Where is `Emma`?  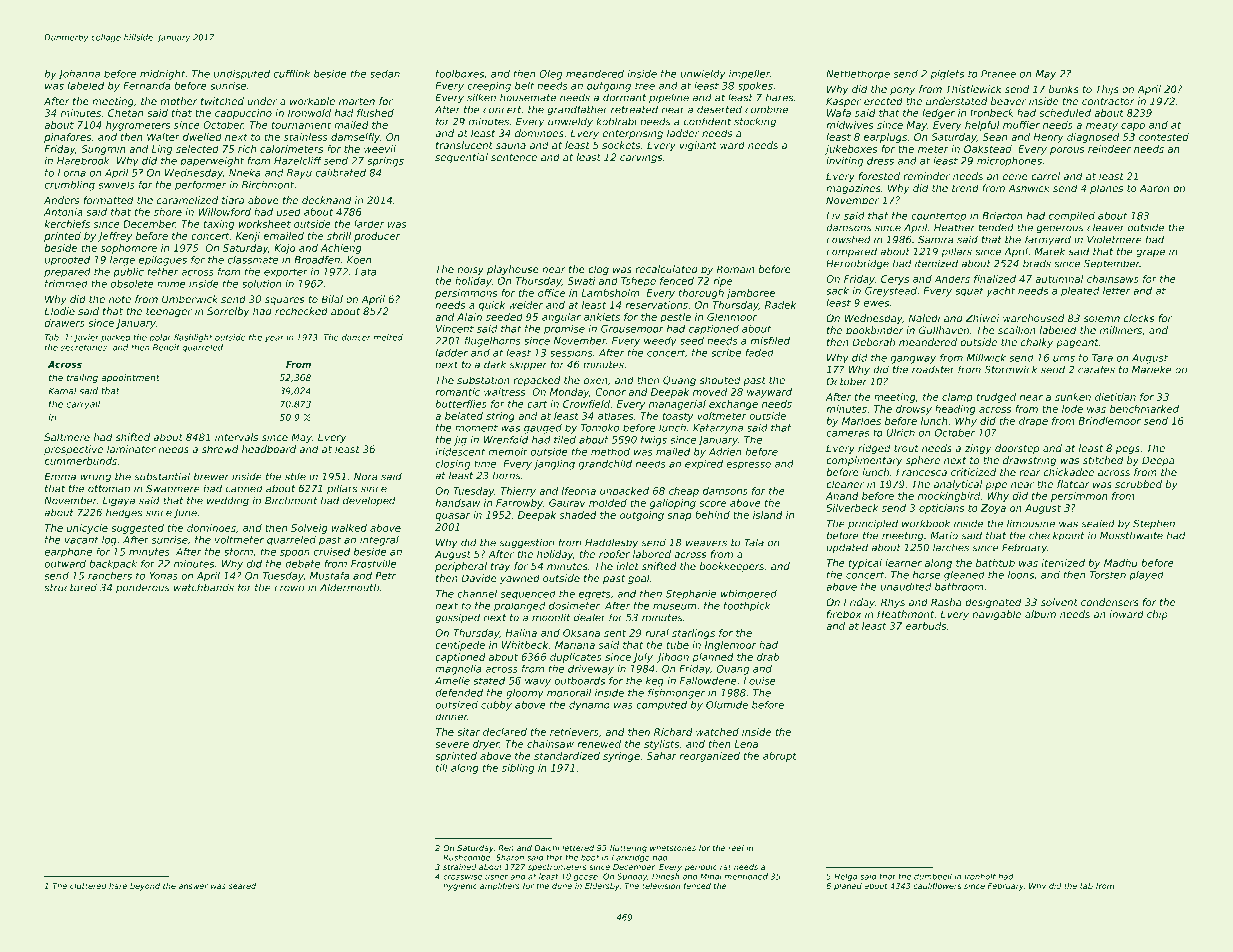 Emma is located at coordinates (60, 477).
